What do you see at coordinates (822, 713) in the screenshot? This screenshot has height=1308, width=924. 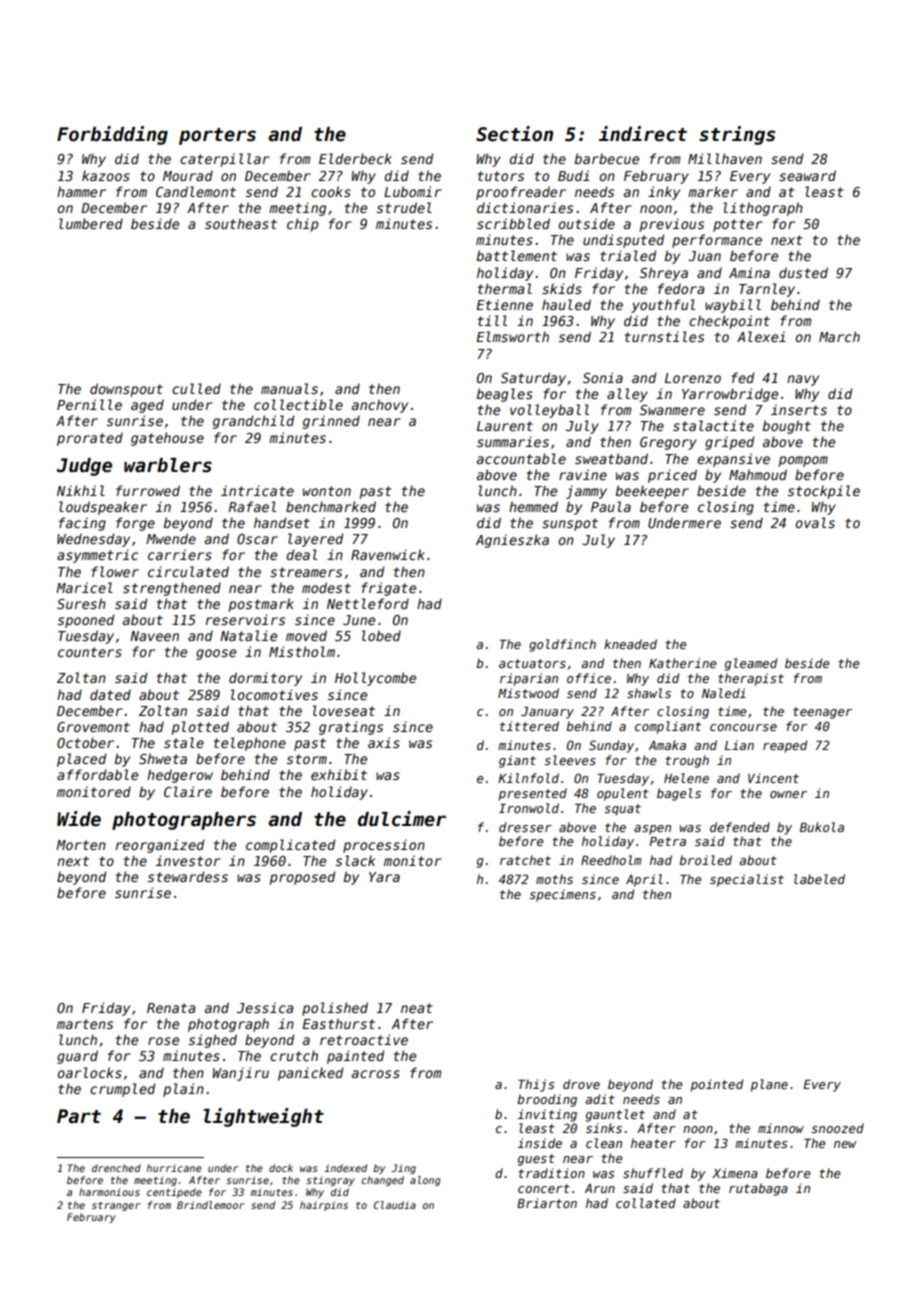 I see `teenager` at bounding box center [822, 713].
